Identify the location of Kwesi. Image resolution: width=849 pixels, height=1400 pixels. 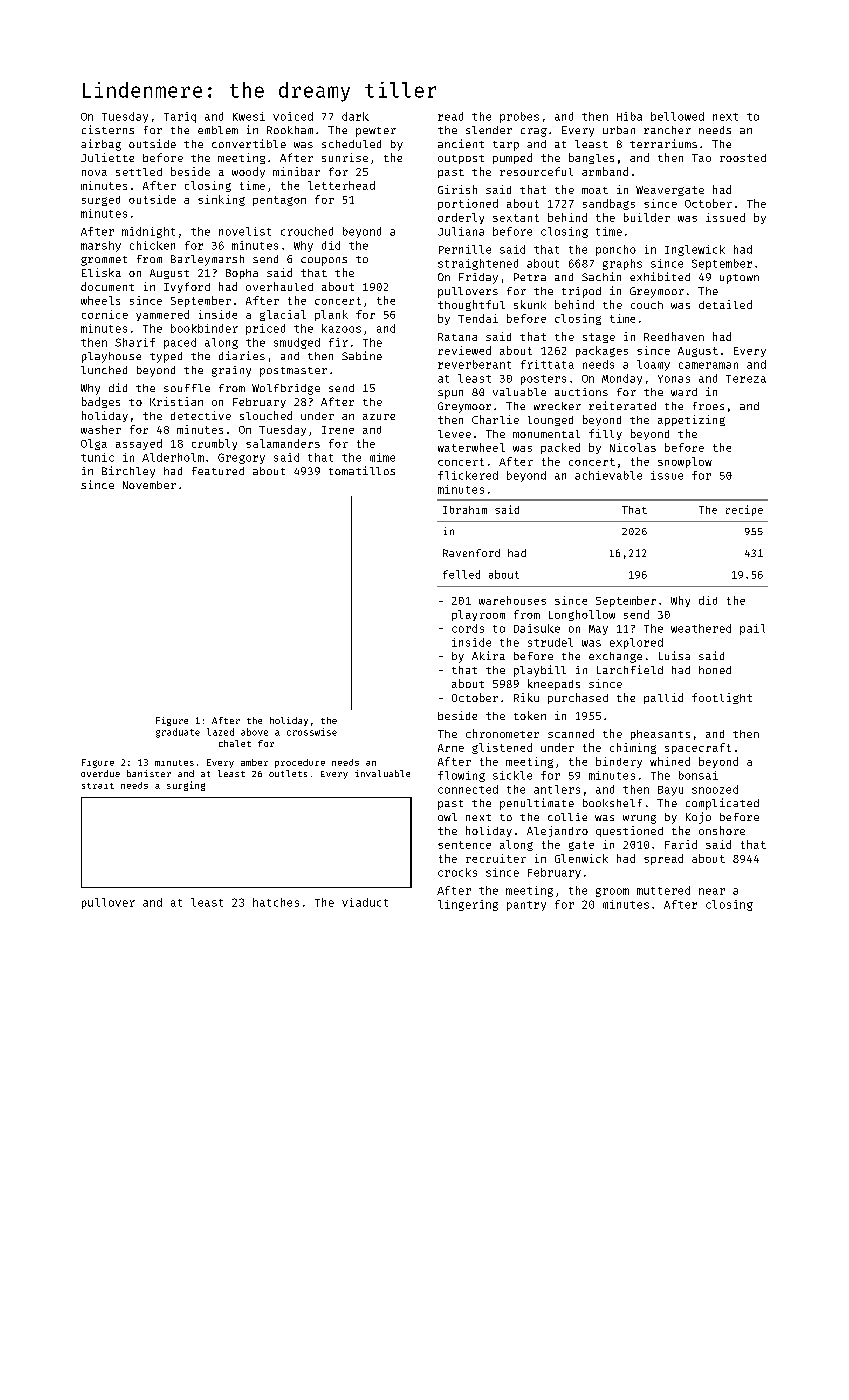
(249, 116).
